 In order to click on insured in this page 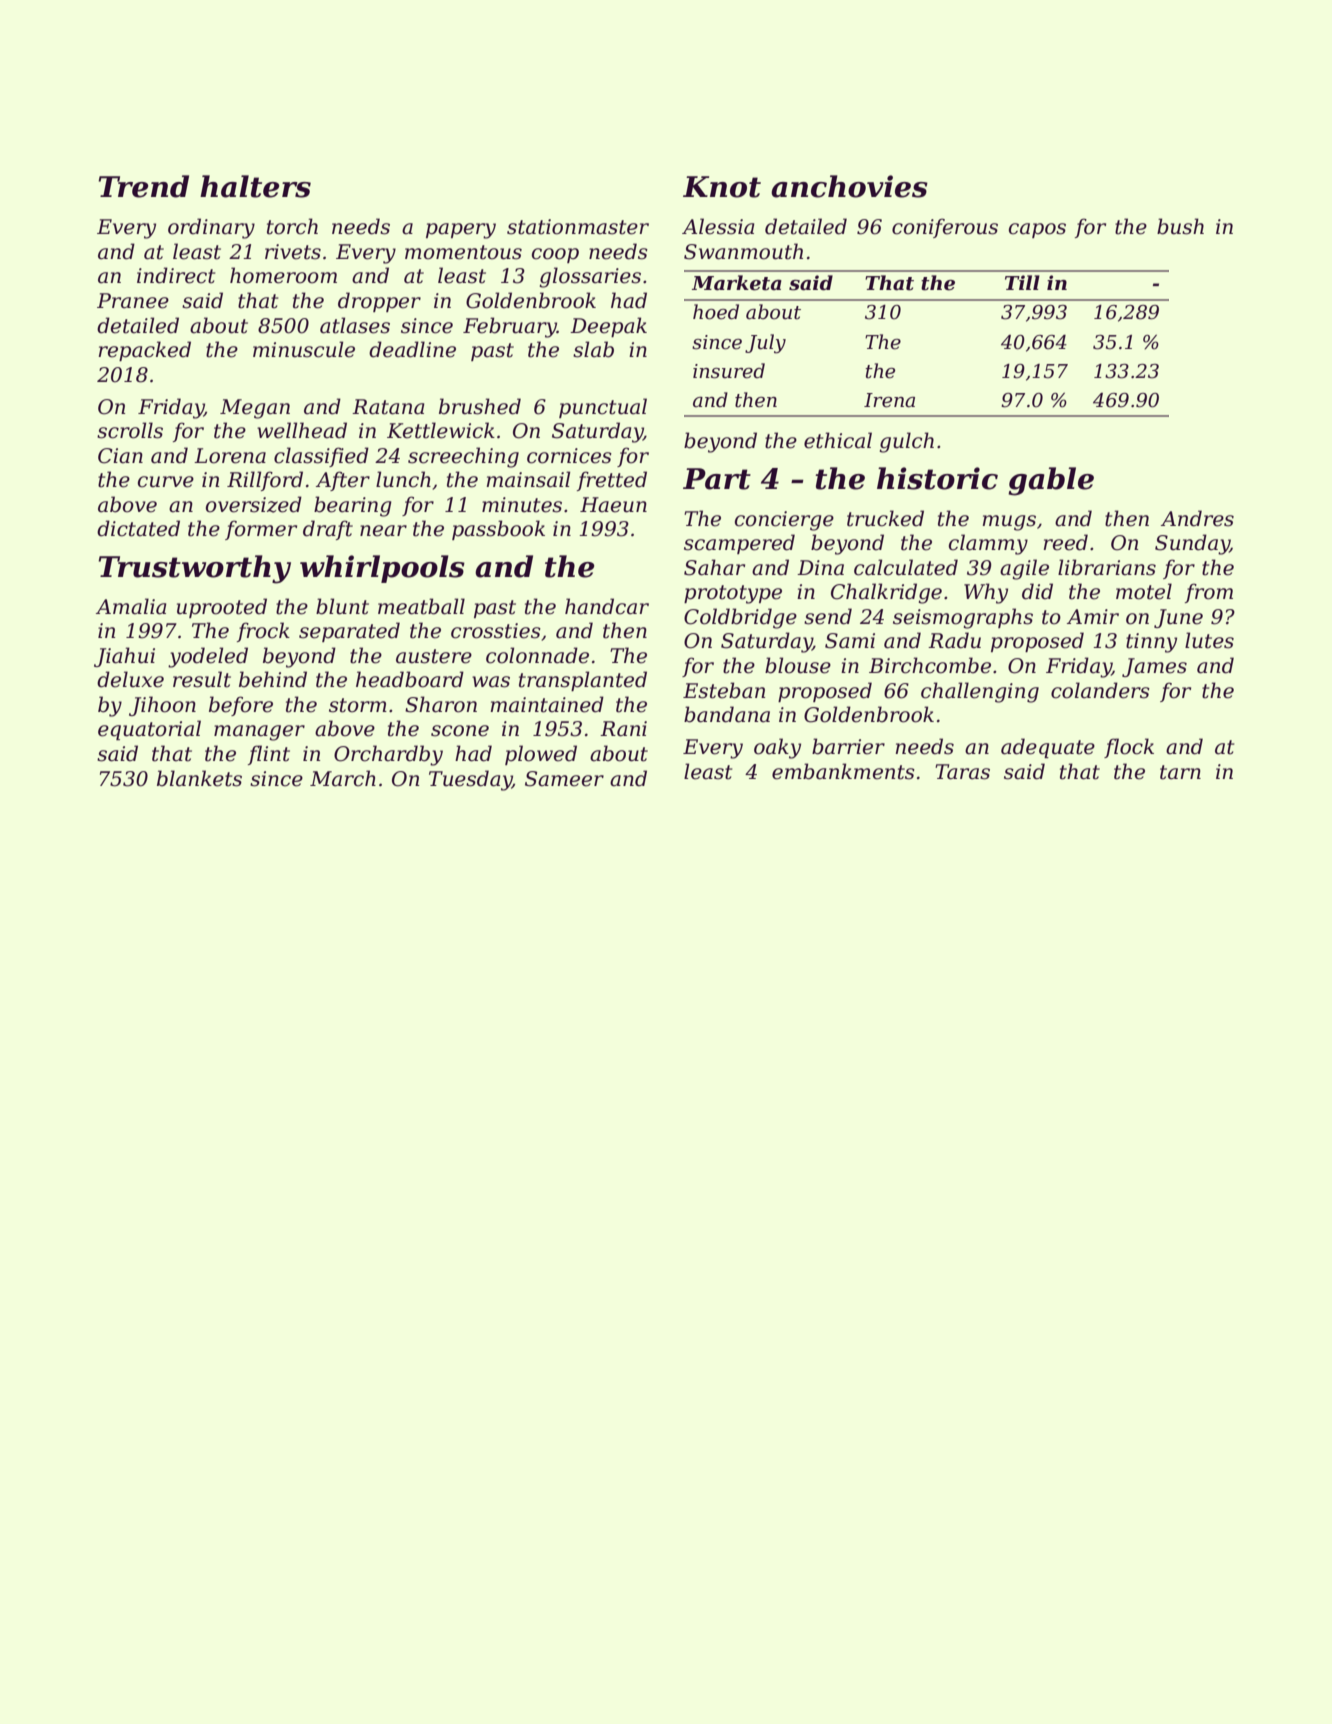, I will do `click(729, 371)`.
